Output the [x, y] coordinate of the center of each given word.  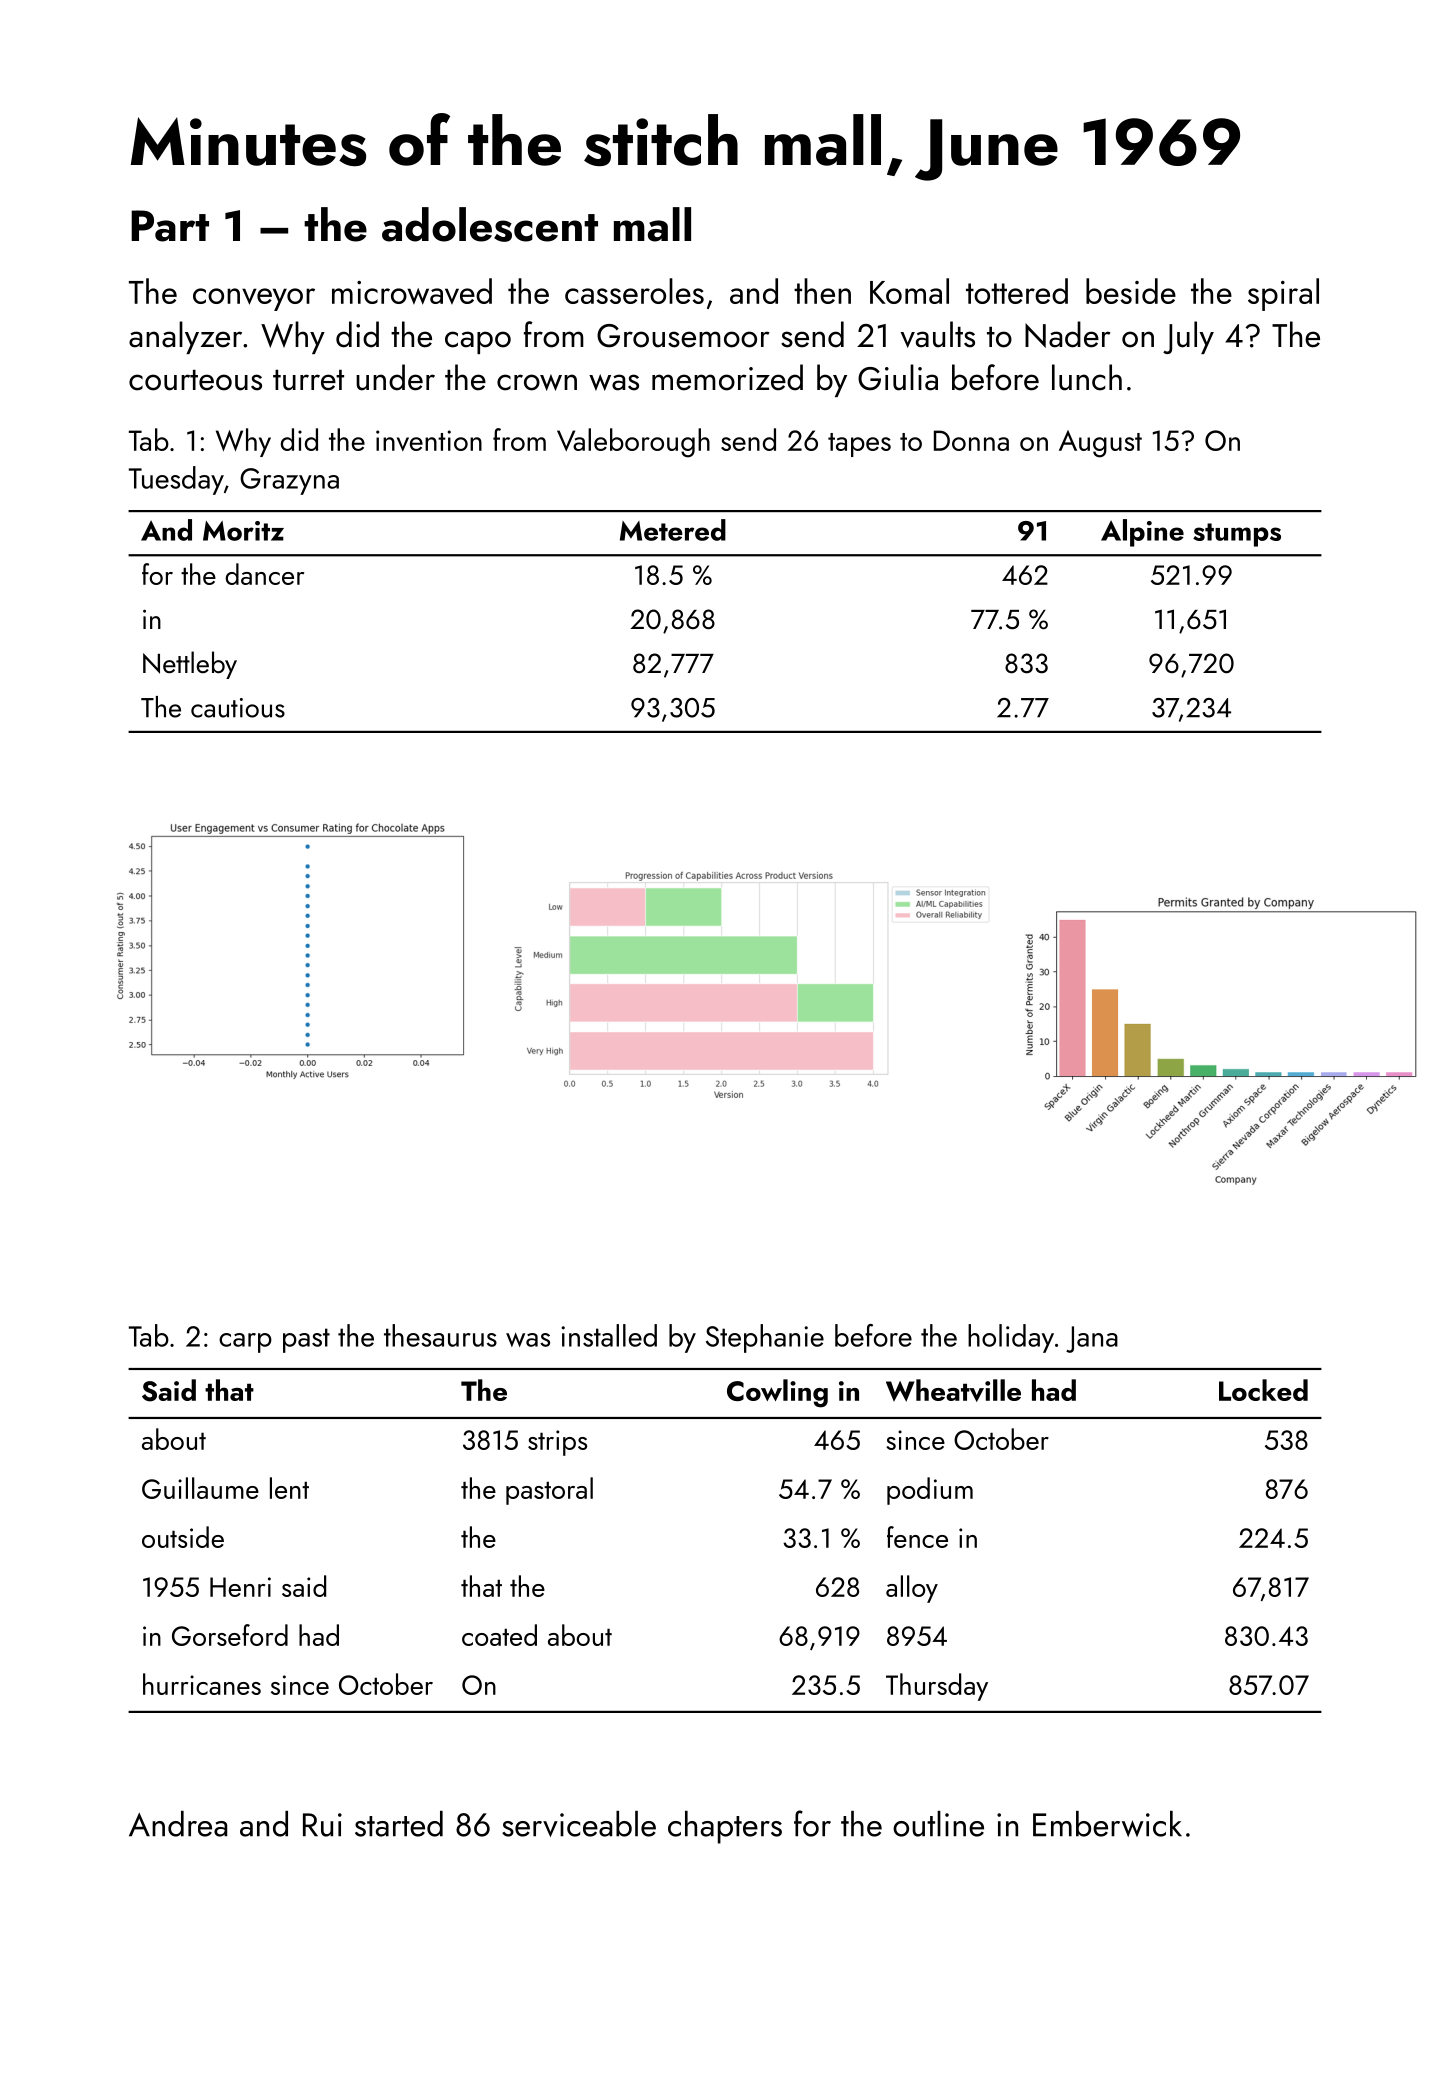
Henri [240, 1587]
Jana [1092, 1339]
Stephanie [765, 1338]
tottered [1017, 291]
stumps [1237, 535]
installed [609, 1335]
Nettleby [190, 665]
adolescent [490, 224]
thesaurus [440, 1335]
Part [170, 226]
